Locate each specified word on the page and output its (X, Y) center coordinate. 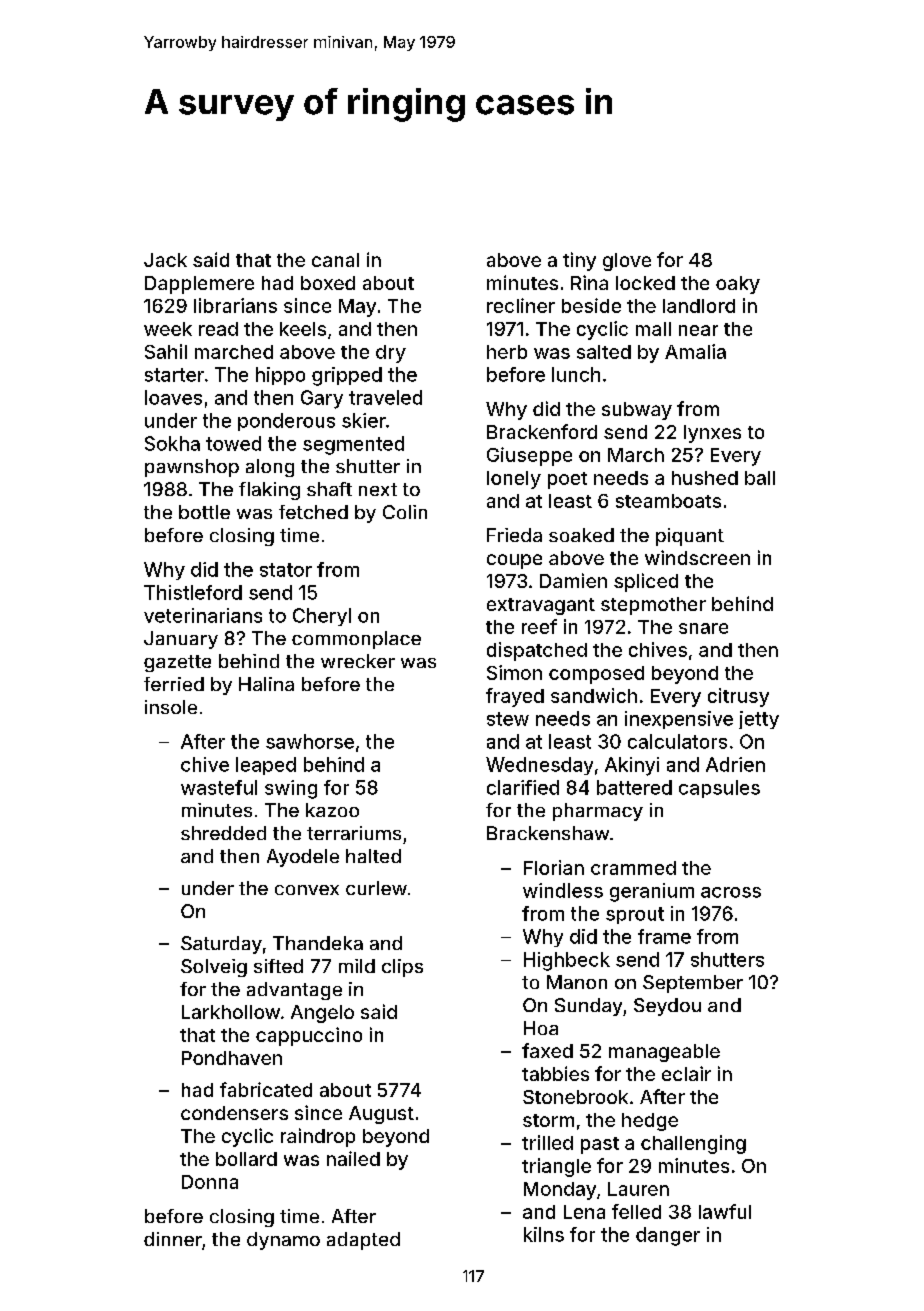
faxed (547, 1050)
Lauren (638, 1189)
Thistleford (193, 592)
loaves (173, 397)
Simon (514, 672)
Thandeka (318, 943)
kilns (544, 1234)
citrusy (738, 697)
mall (653, 329)
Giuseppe (529, 456)
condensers (234, 1113)
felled (636, 1211)
